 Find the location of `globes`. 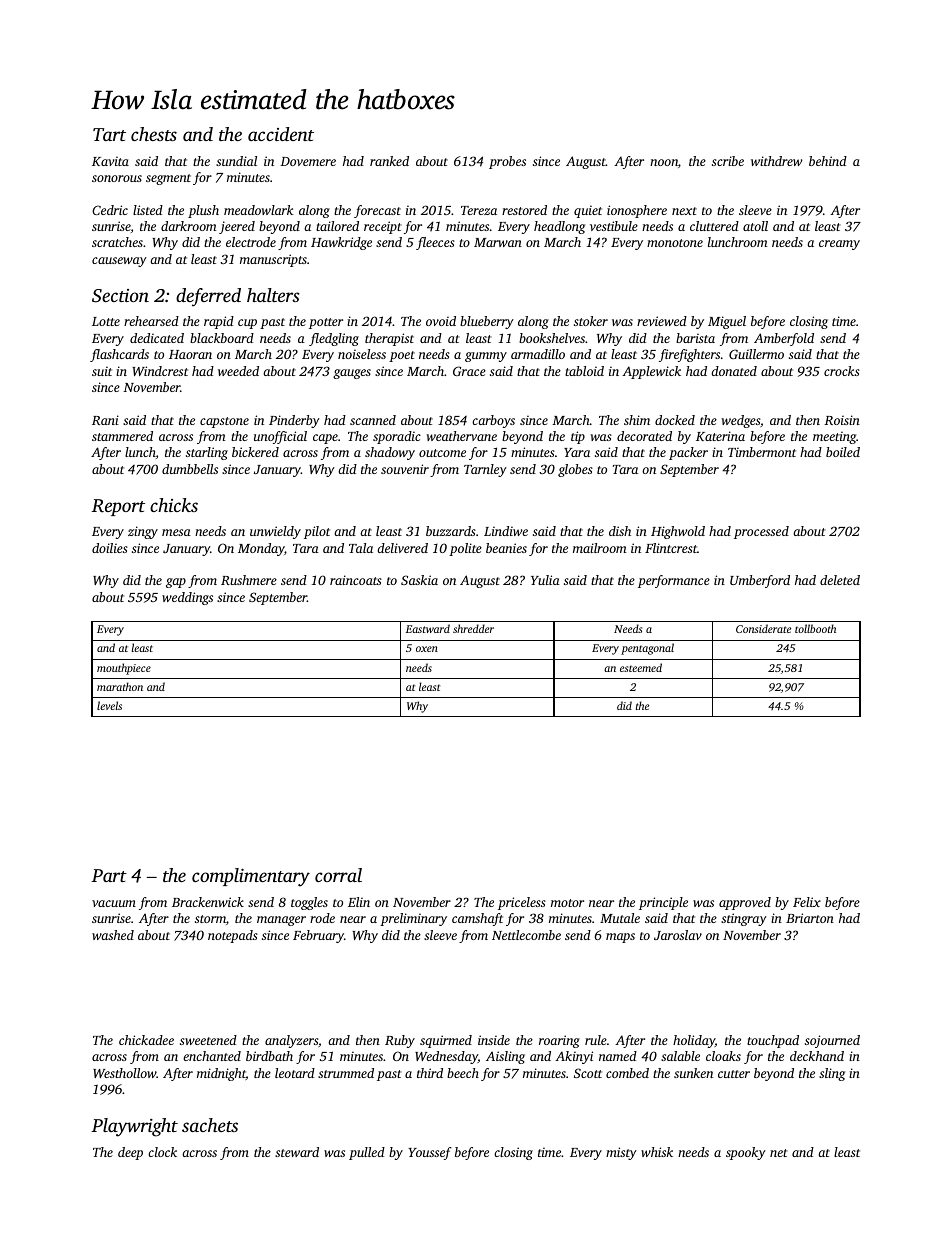

globes is located at coordinates (575, 470).
